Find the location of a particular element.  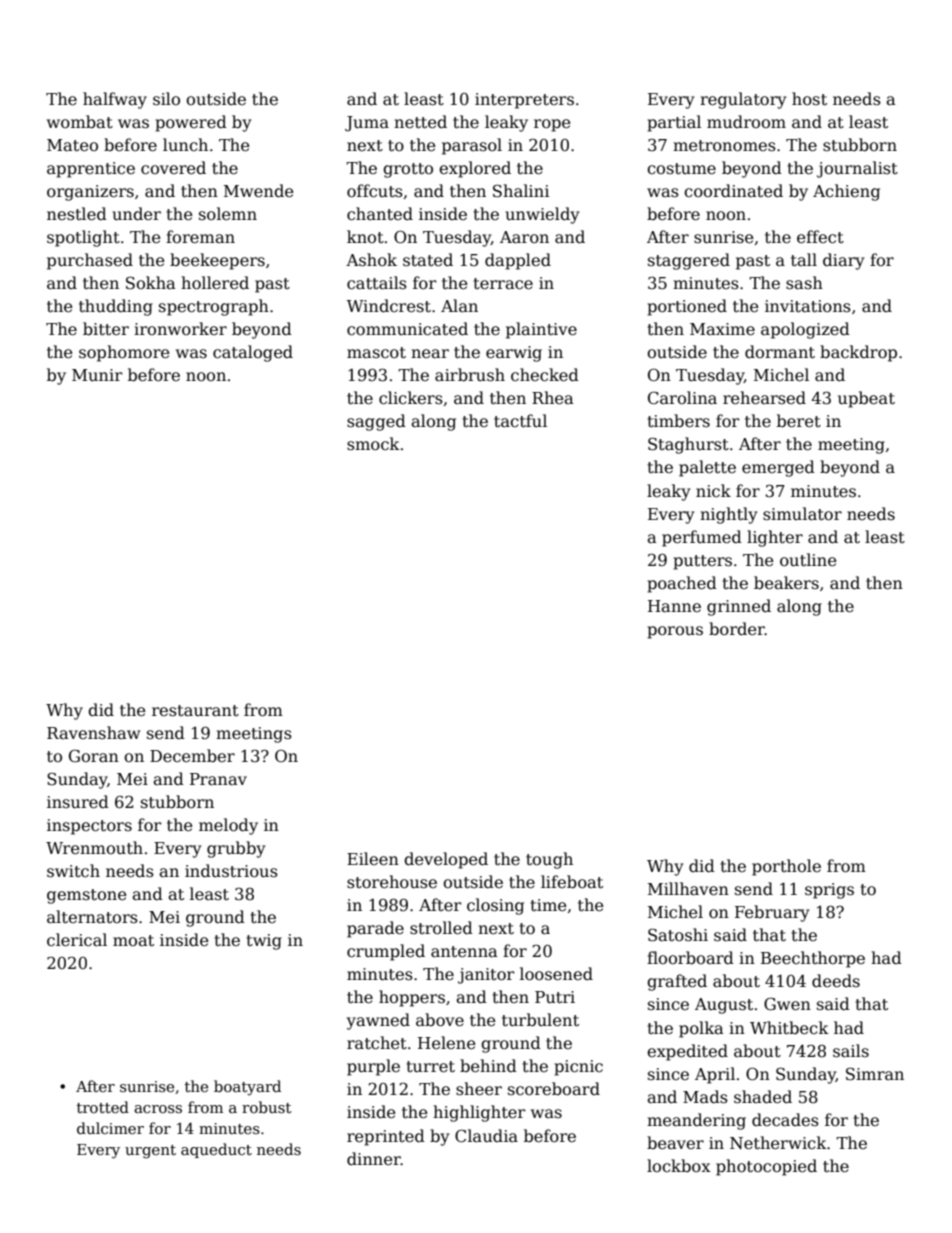

interpreters is located at coordinates (524, 101).
